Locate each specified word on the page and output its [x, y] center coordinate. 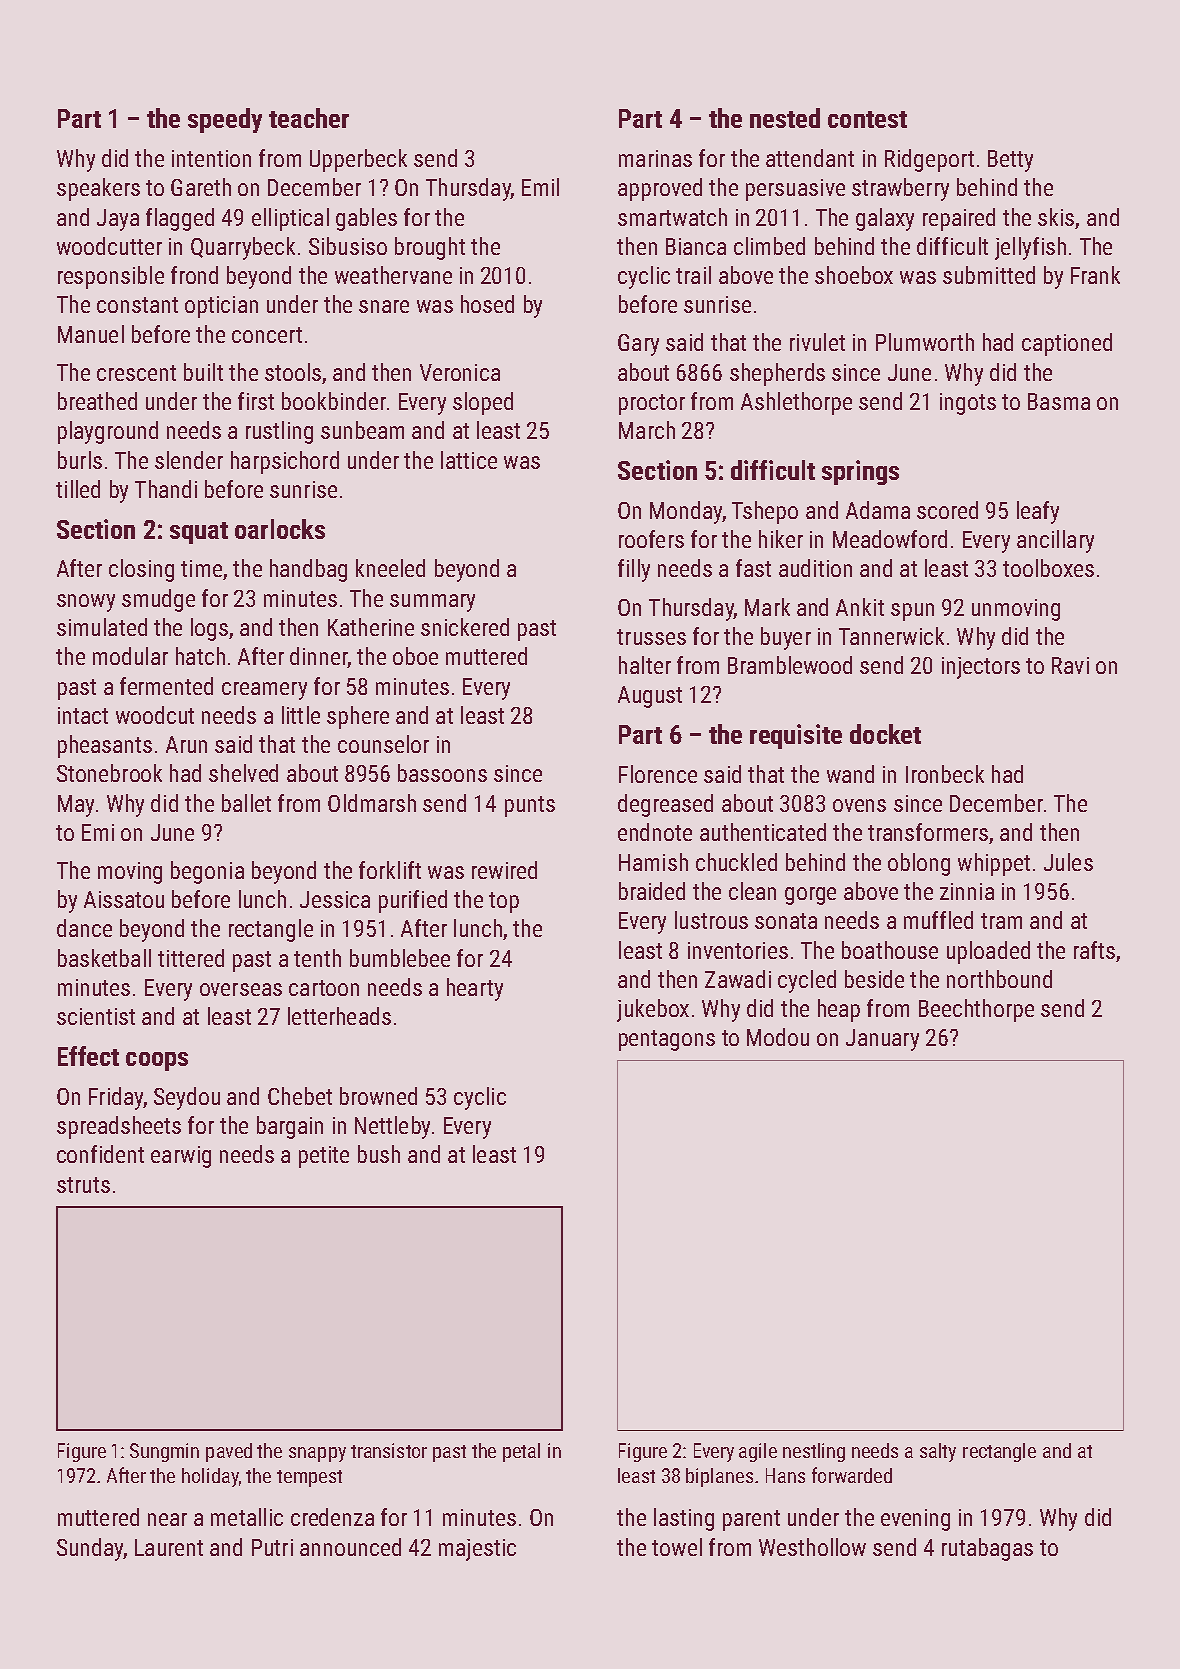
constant [137, 305]
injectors [981, 668]
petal [521, 1452]
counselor [383, 744]
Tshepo [765, 512]
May [76, 806]
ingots [968, 404]
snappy [317, 1454]
